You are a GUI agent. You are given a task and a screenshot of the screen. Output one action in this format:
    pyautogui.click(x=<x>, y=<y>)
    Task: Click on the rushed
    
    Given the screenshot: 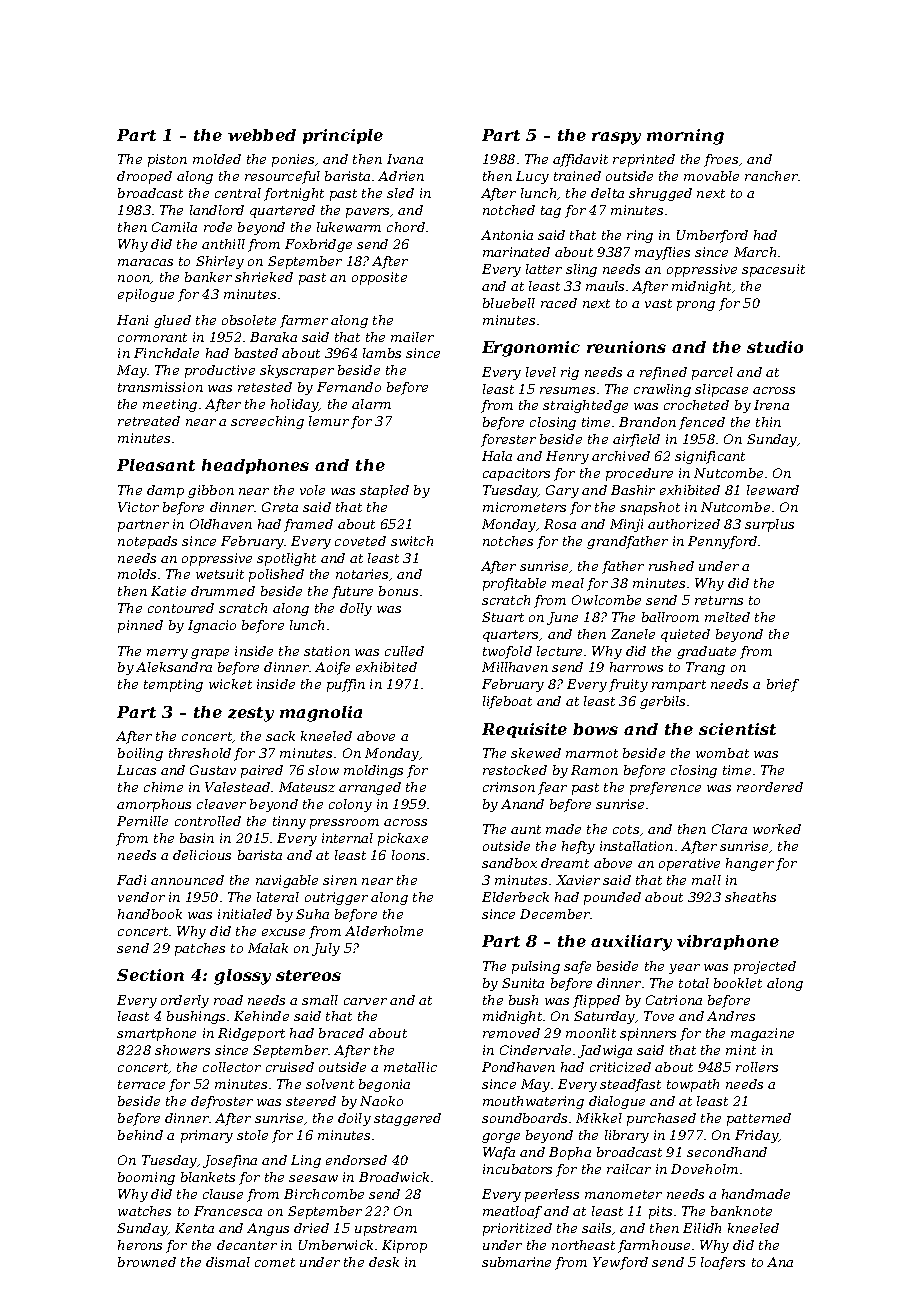 What is the action you would take?
    pyautogui.click(x=671, y=566)
